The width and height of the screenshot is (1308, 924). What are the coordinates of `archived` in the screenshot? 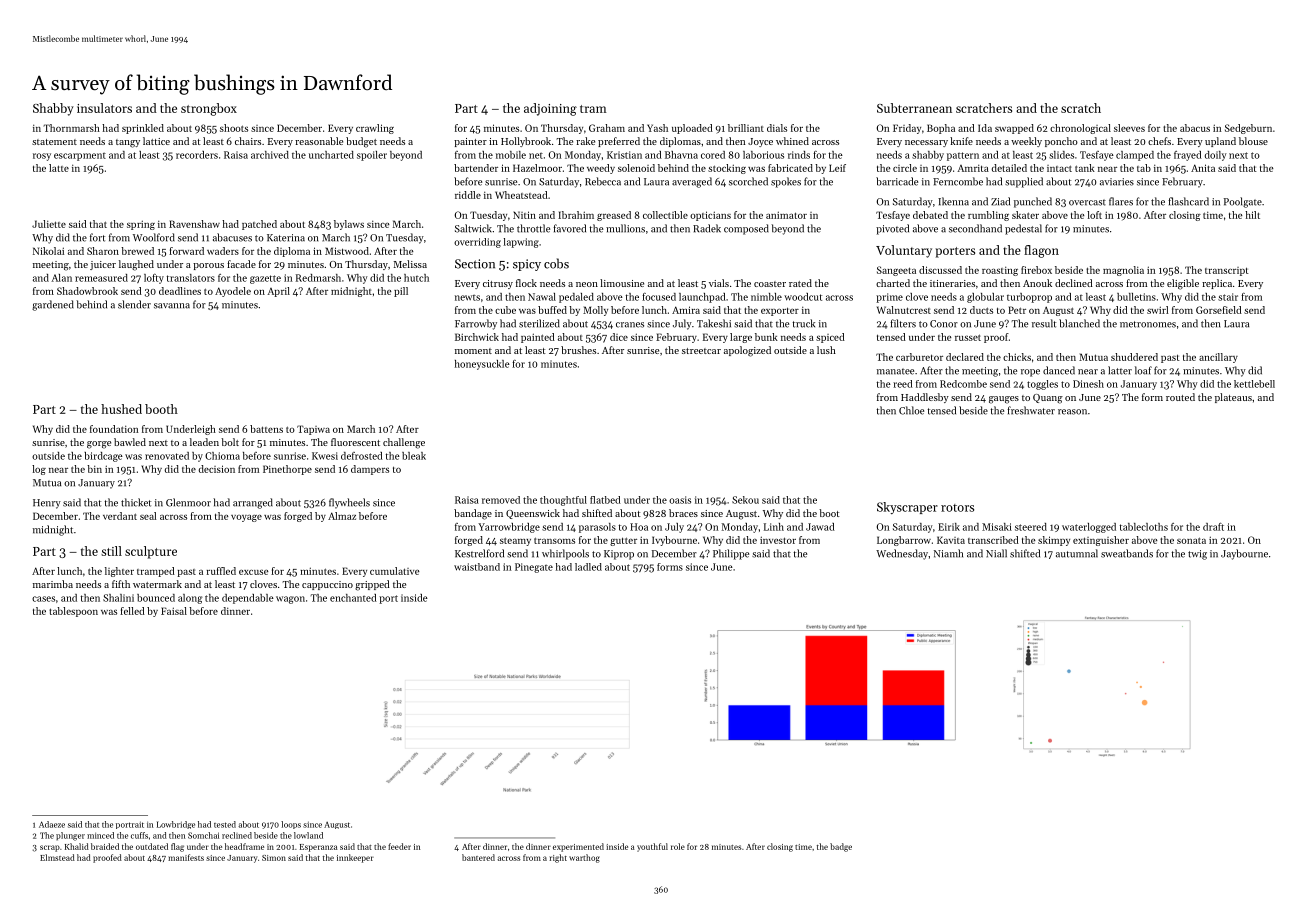 It's located at (270, 155).
